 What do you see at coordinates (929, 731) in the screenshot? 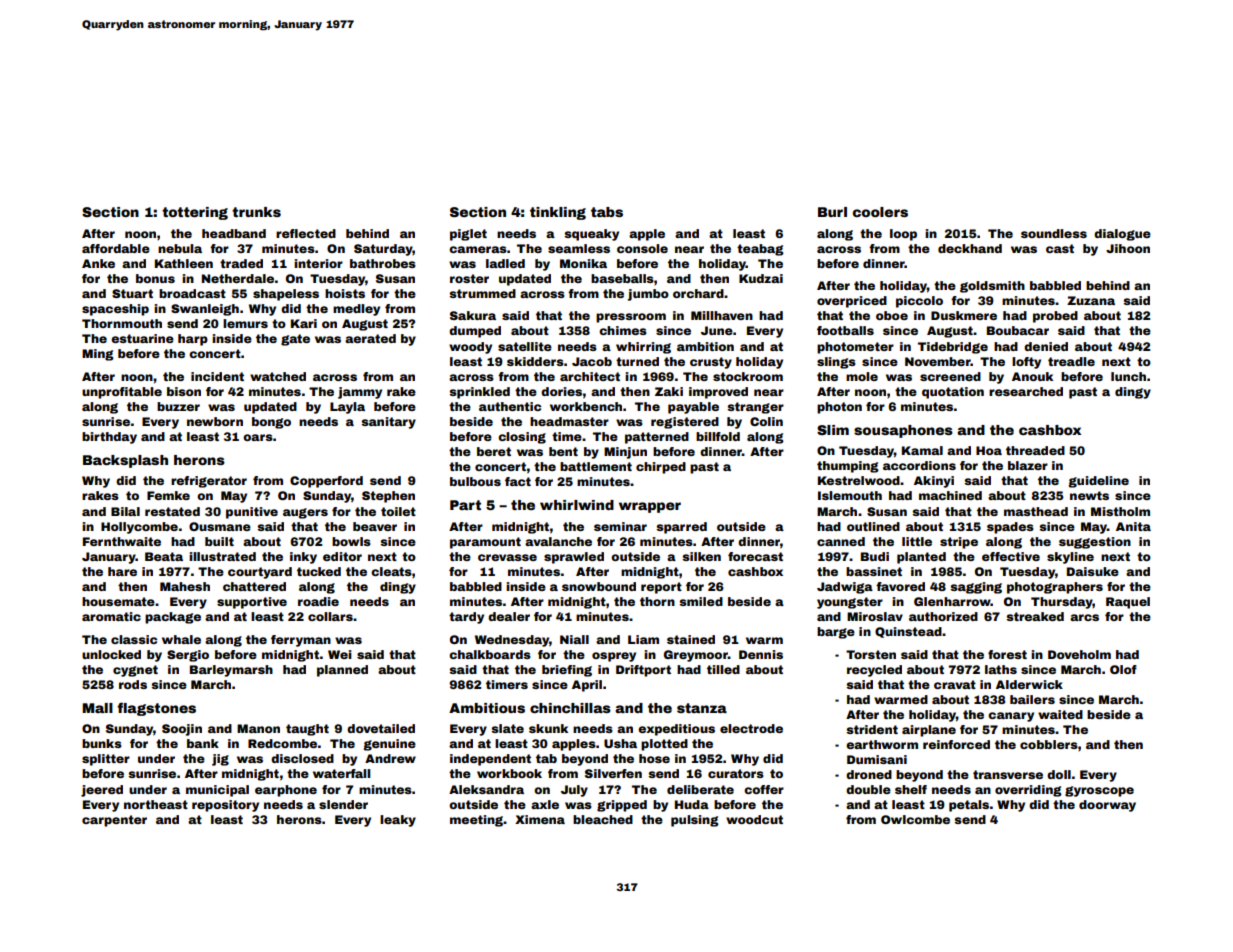
I see `airplane` at bounding box center [929, 731].
